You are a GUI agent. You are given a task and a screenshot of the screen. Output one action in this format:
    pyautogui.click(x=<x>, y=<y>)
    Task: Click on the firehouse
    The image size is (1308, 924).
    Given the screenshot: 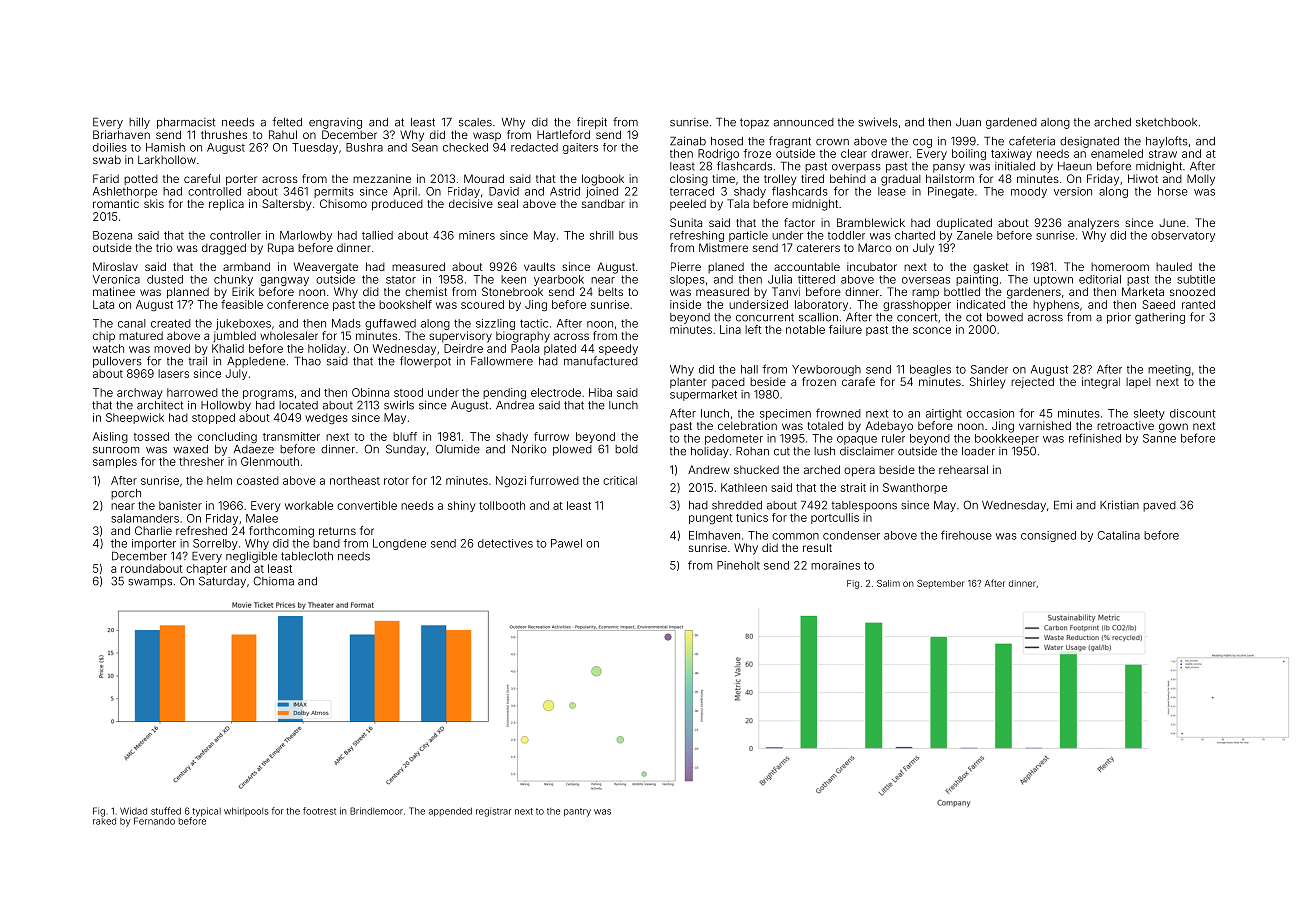 What is the action you would take?
    pyautogui.click(x=966, y=535)
